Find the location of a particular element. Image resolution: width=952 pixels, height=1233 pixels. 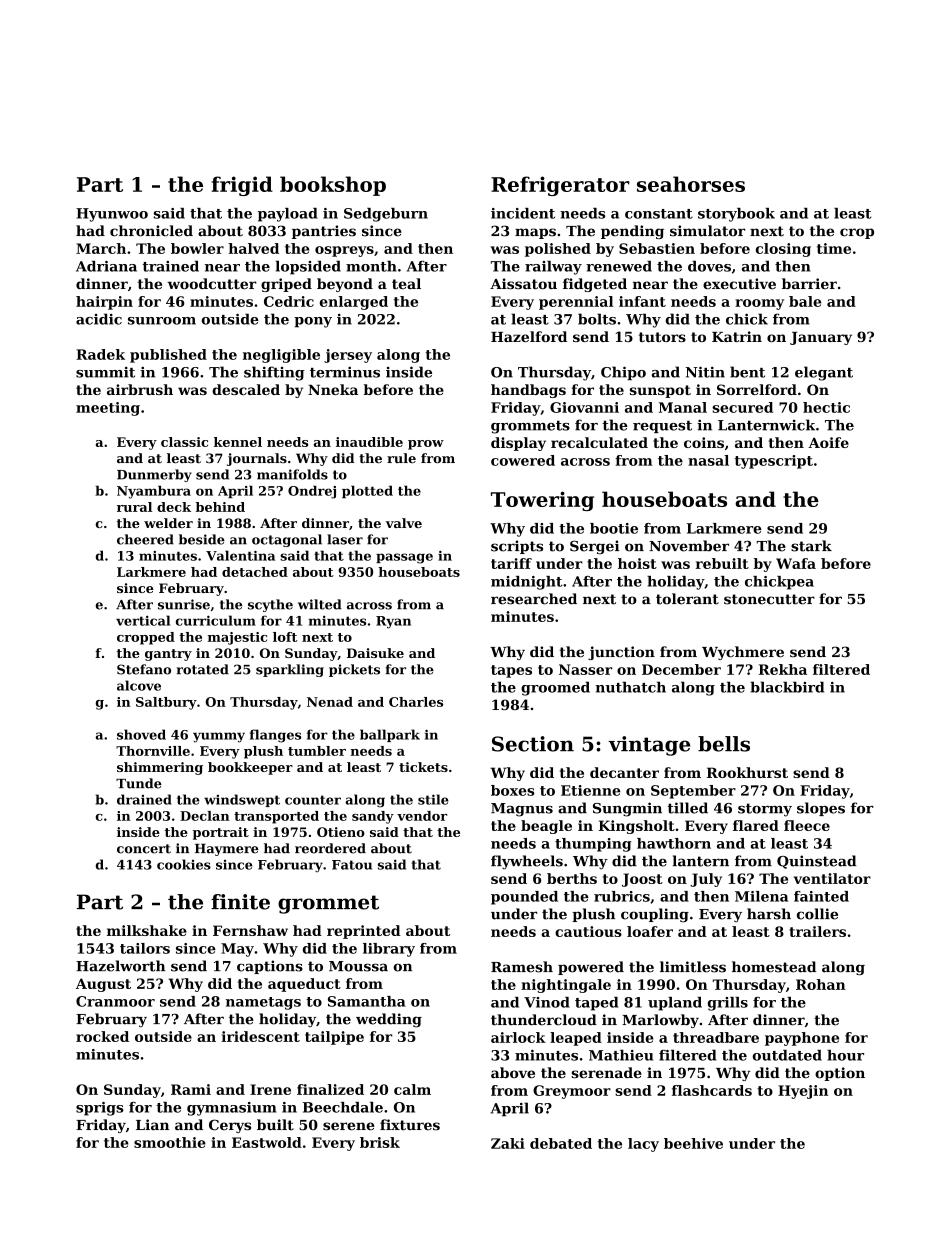

nametags is located at coordinates (263, 1003).
